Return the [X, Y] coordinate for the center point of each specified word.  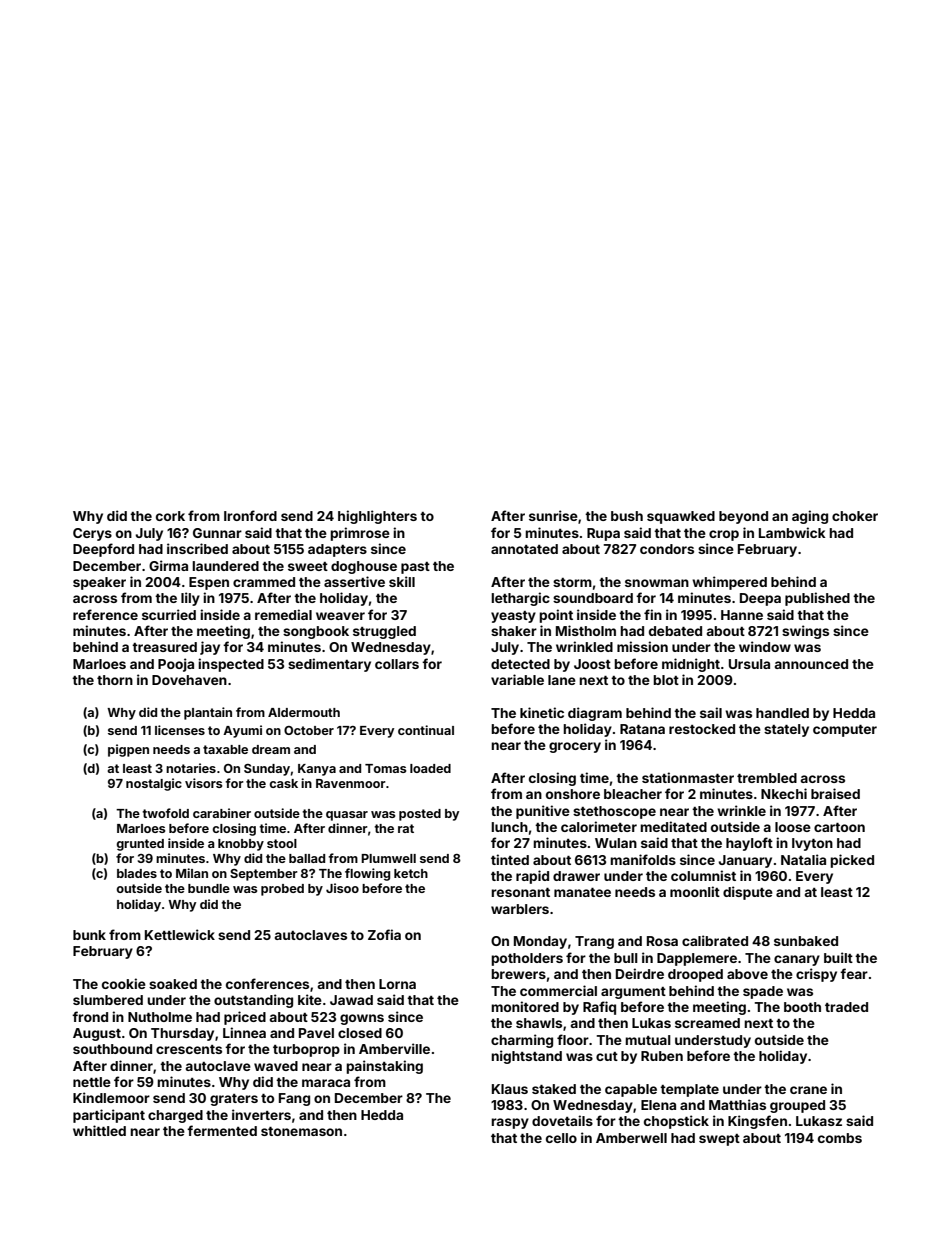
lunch [509, 827]
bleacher [633, 794]
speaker [99, 583]
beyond [743, 517]
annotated [524, 549]
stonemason [301, 1131]
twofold [165, 813]
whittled [99, 1130]
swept [719, 1140]
